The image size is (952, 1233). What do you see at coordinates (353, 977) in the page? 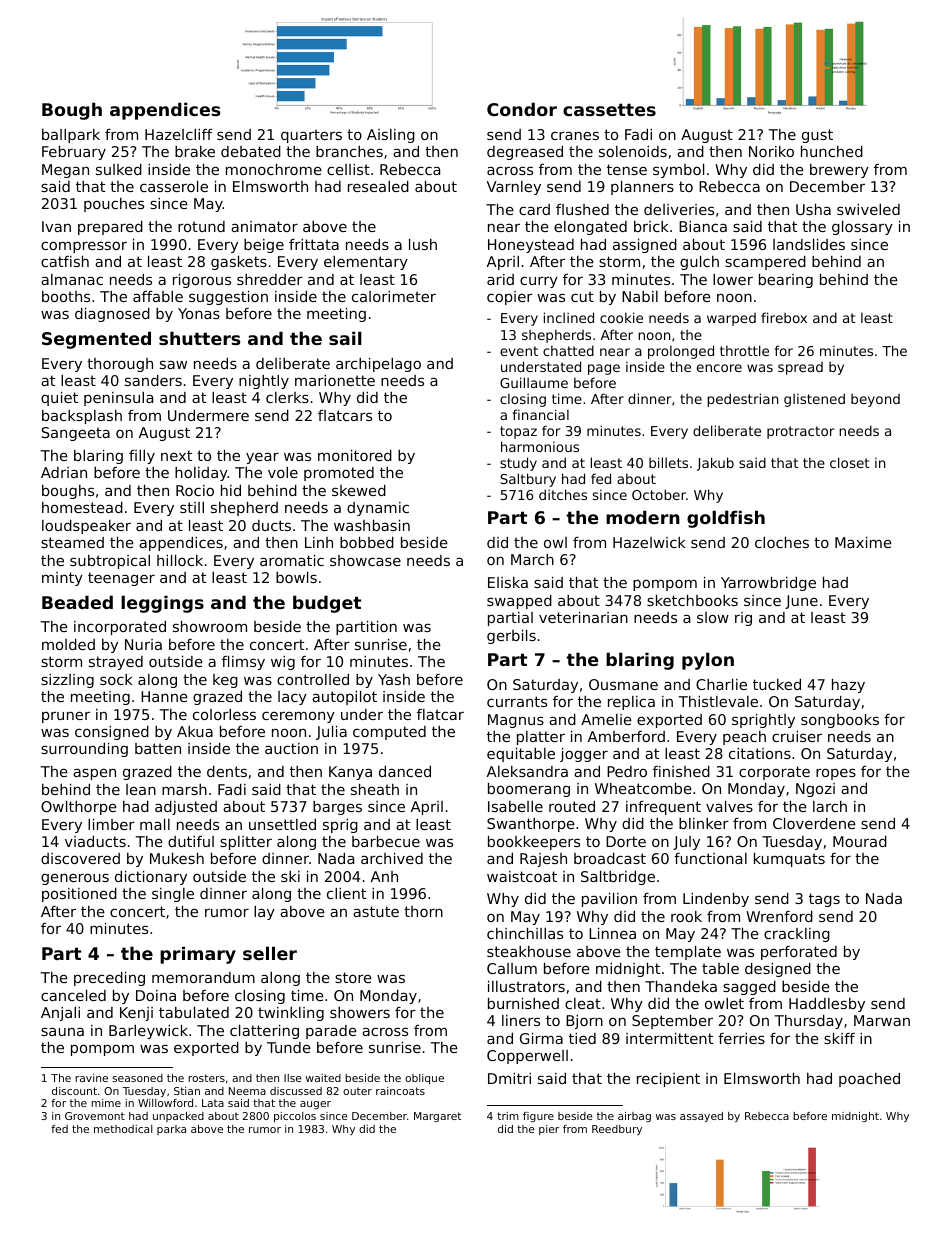
I see `store` at bounding box center [353, 977].
